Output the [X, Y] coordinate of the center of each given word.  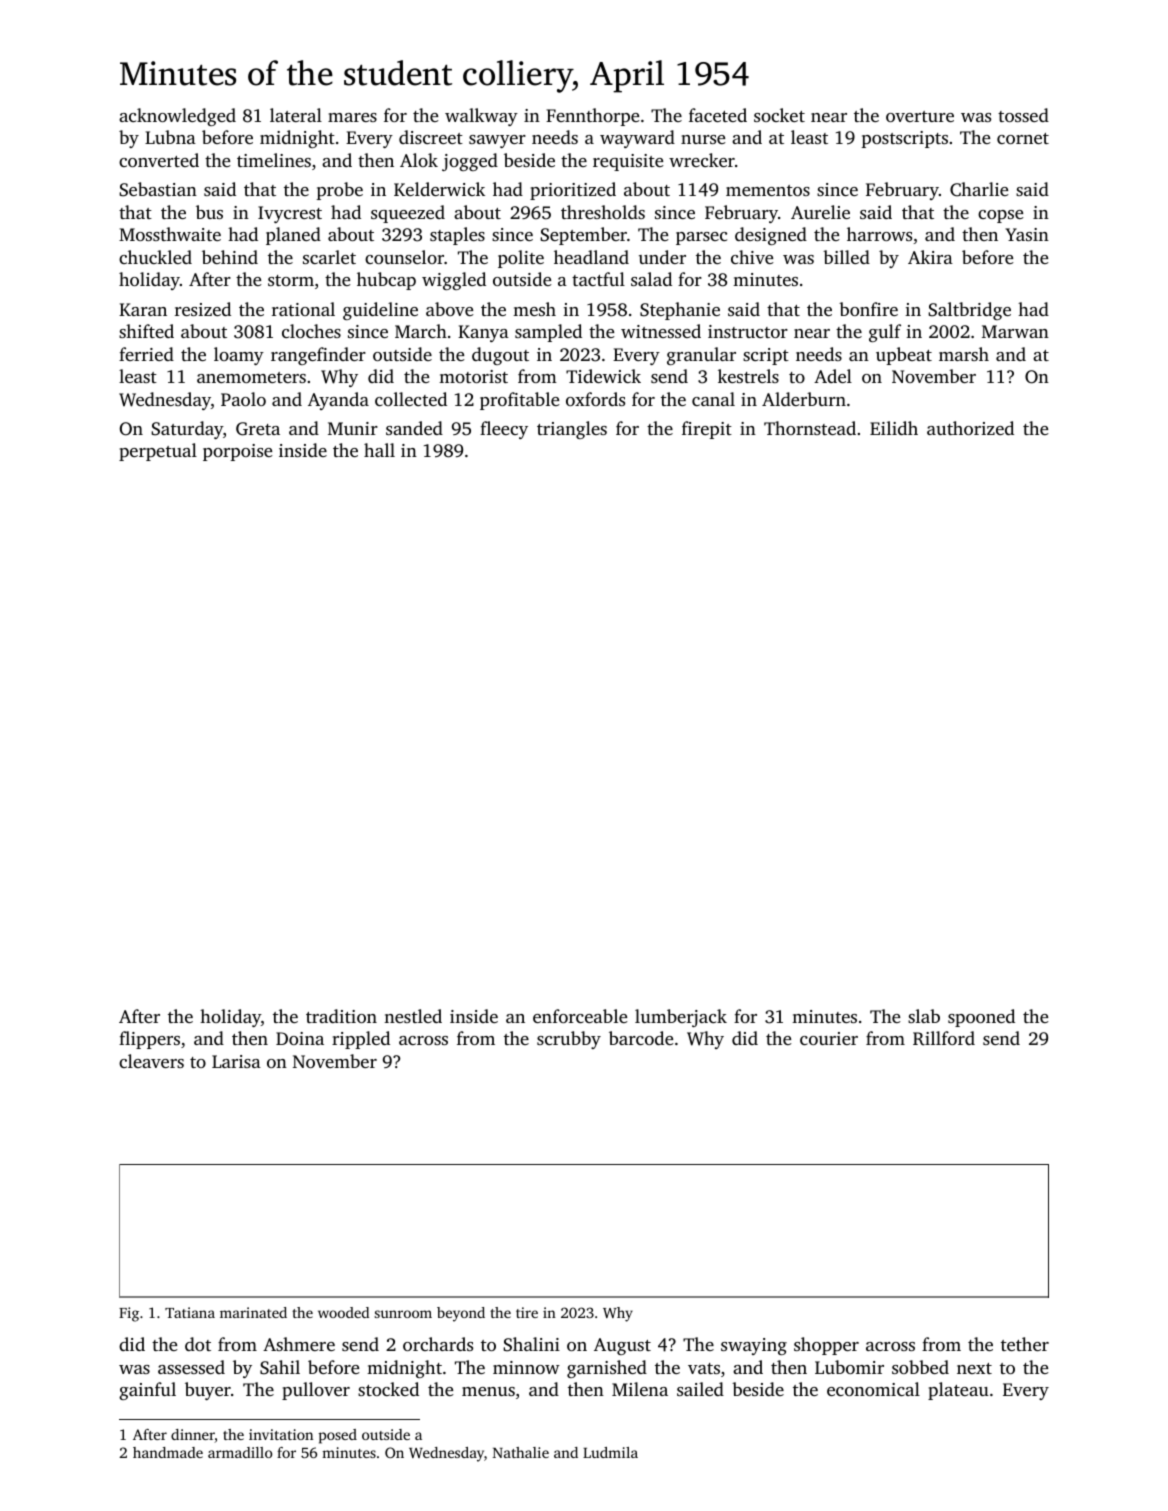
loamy [239, 356]
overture [920, 116]
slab [924, 1016]
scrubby [569, 1040]
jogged [470, 162]
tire [527, 1312]
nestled [413, 1016]
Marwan [1015, 331]
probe [340, 191]
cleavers [151, 1061]
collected [411, 399]
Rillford [944, 1038]
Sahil [280, 1367]
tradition [341, 1016]
